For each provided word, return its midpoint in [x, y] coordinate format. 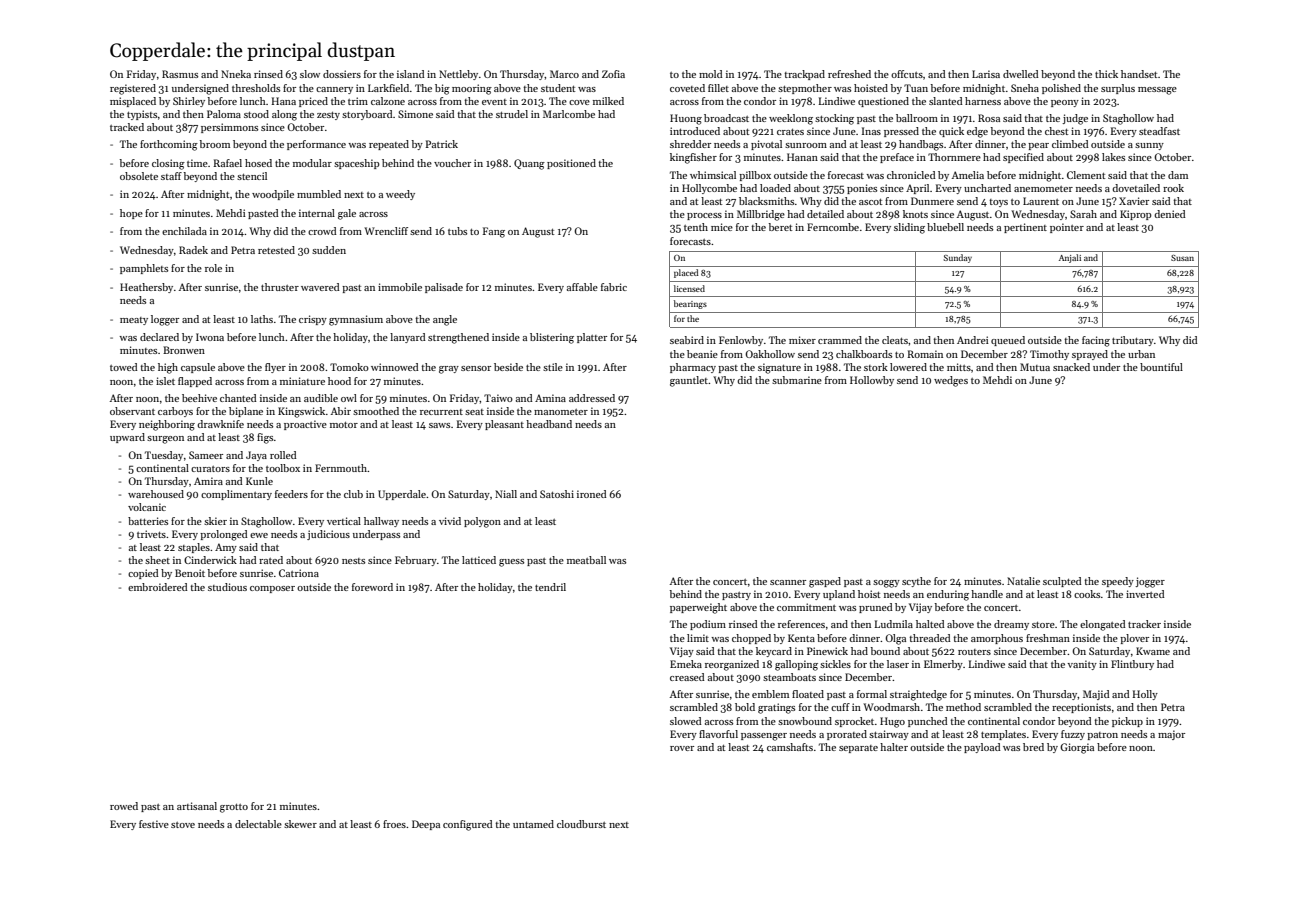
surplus [1118, 89]
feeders [291, 494]
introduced [695, 131]
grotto [234, 808]
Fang [494, 232]
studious [227, 587]
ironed [592, 494]
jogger [1150, 582]
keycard [774, 652]
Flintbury [1132, 665]
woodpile [273, 195]
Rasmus [180, 74]
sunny [1149, 146]
